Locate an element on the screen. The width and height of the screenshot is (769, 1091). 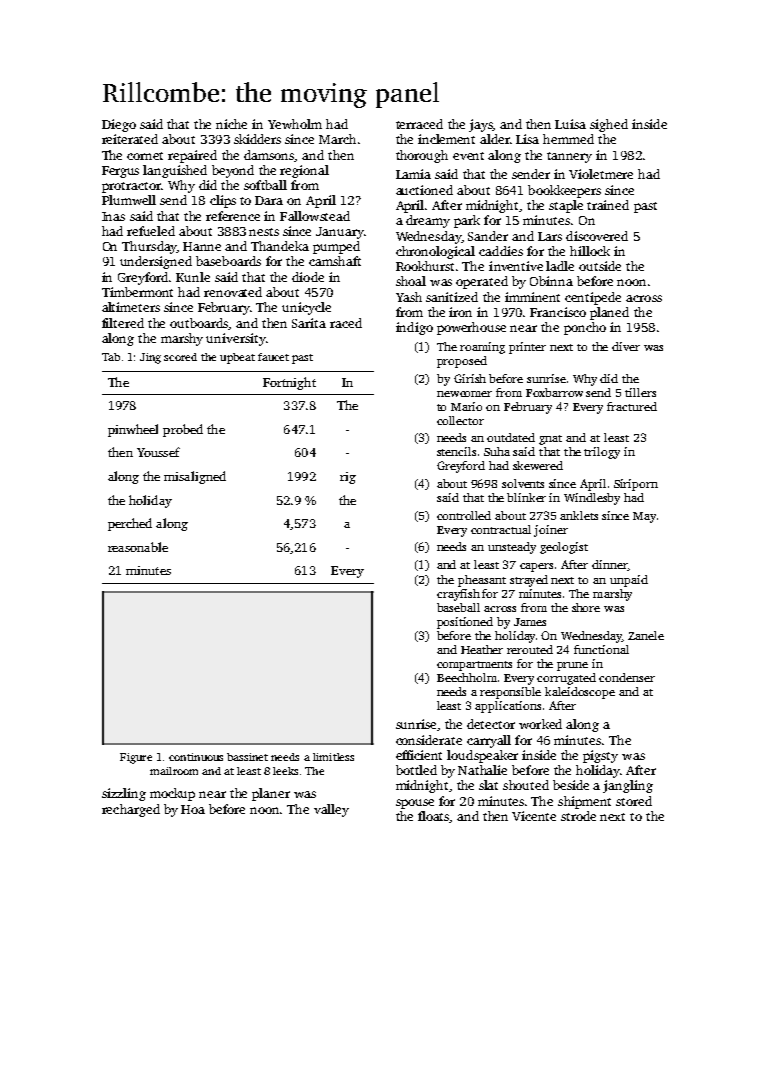
Fortnight is located at coordinates (289, 383).
